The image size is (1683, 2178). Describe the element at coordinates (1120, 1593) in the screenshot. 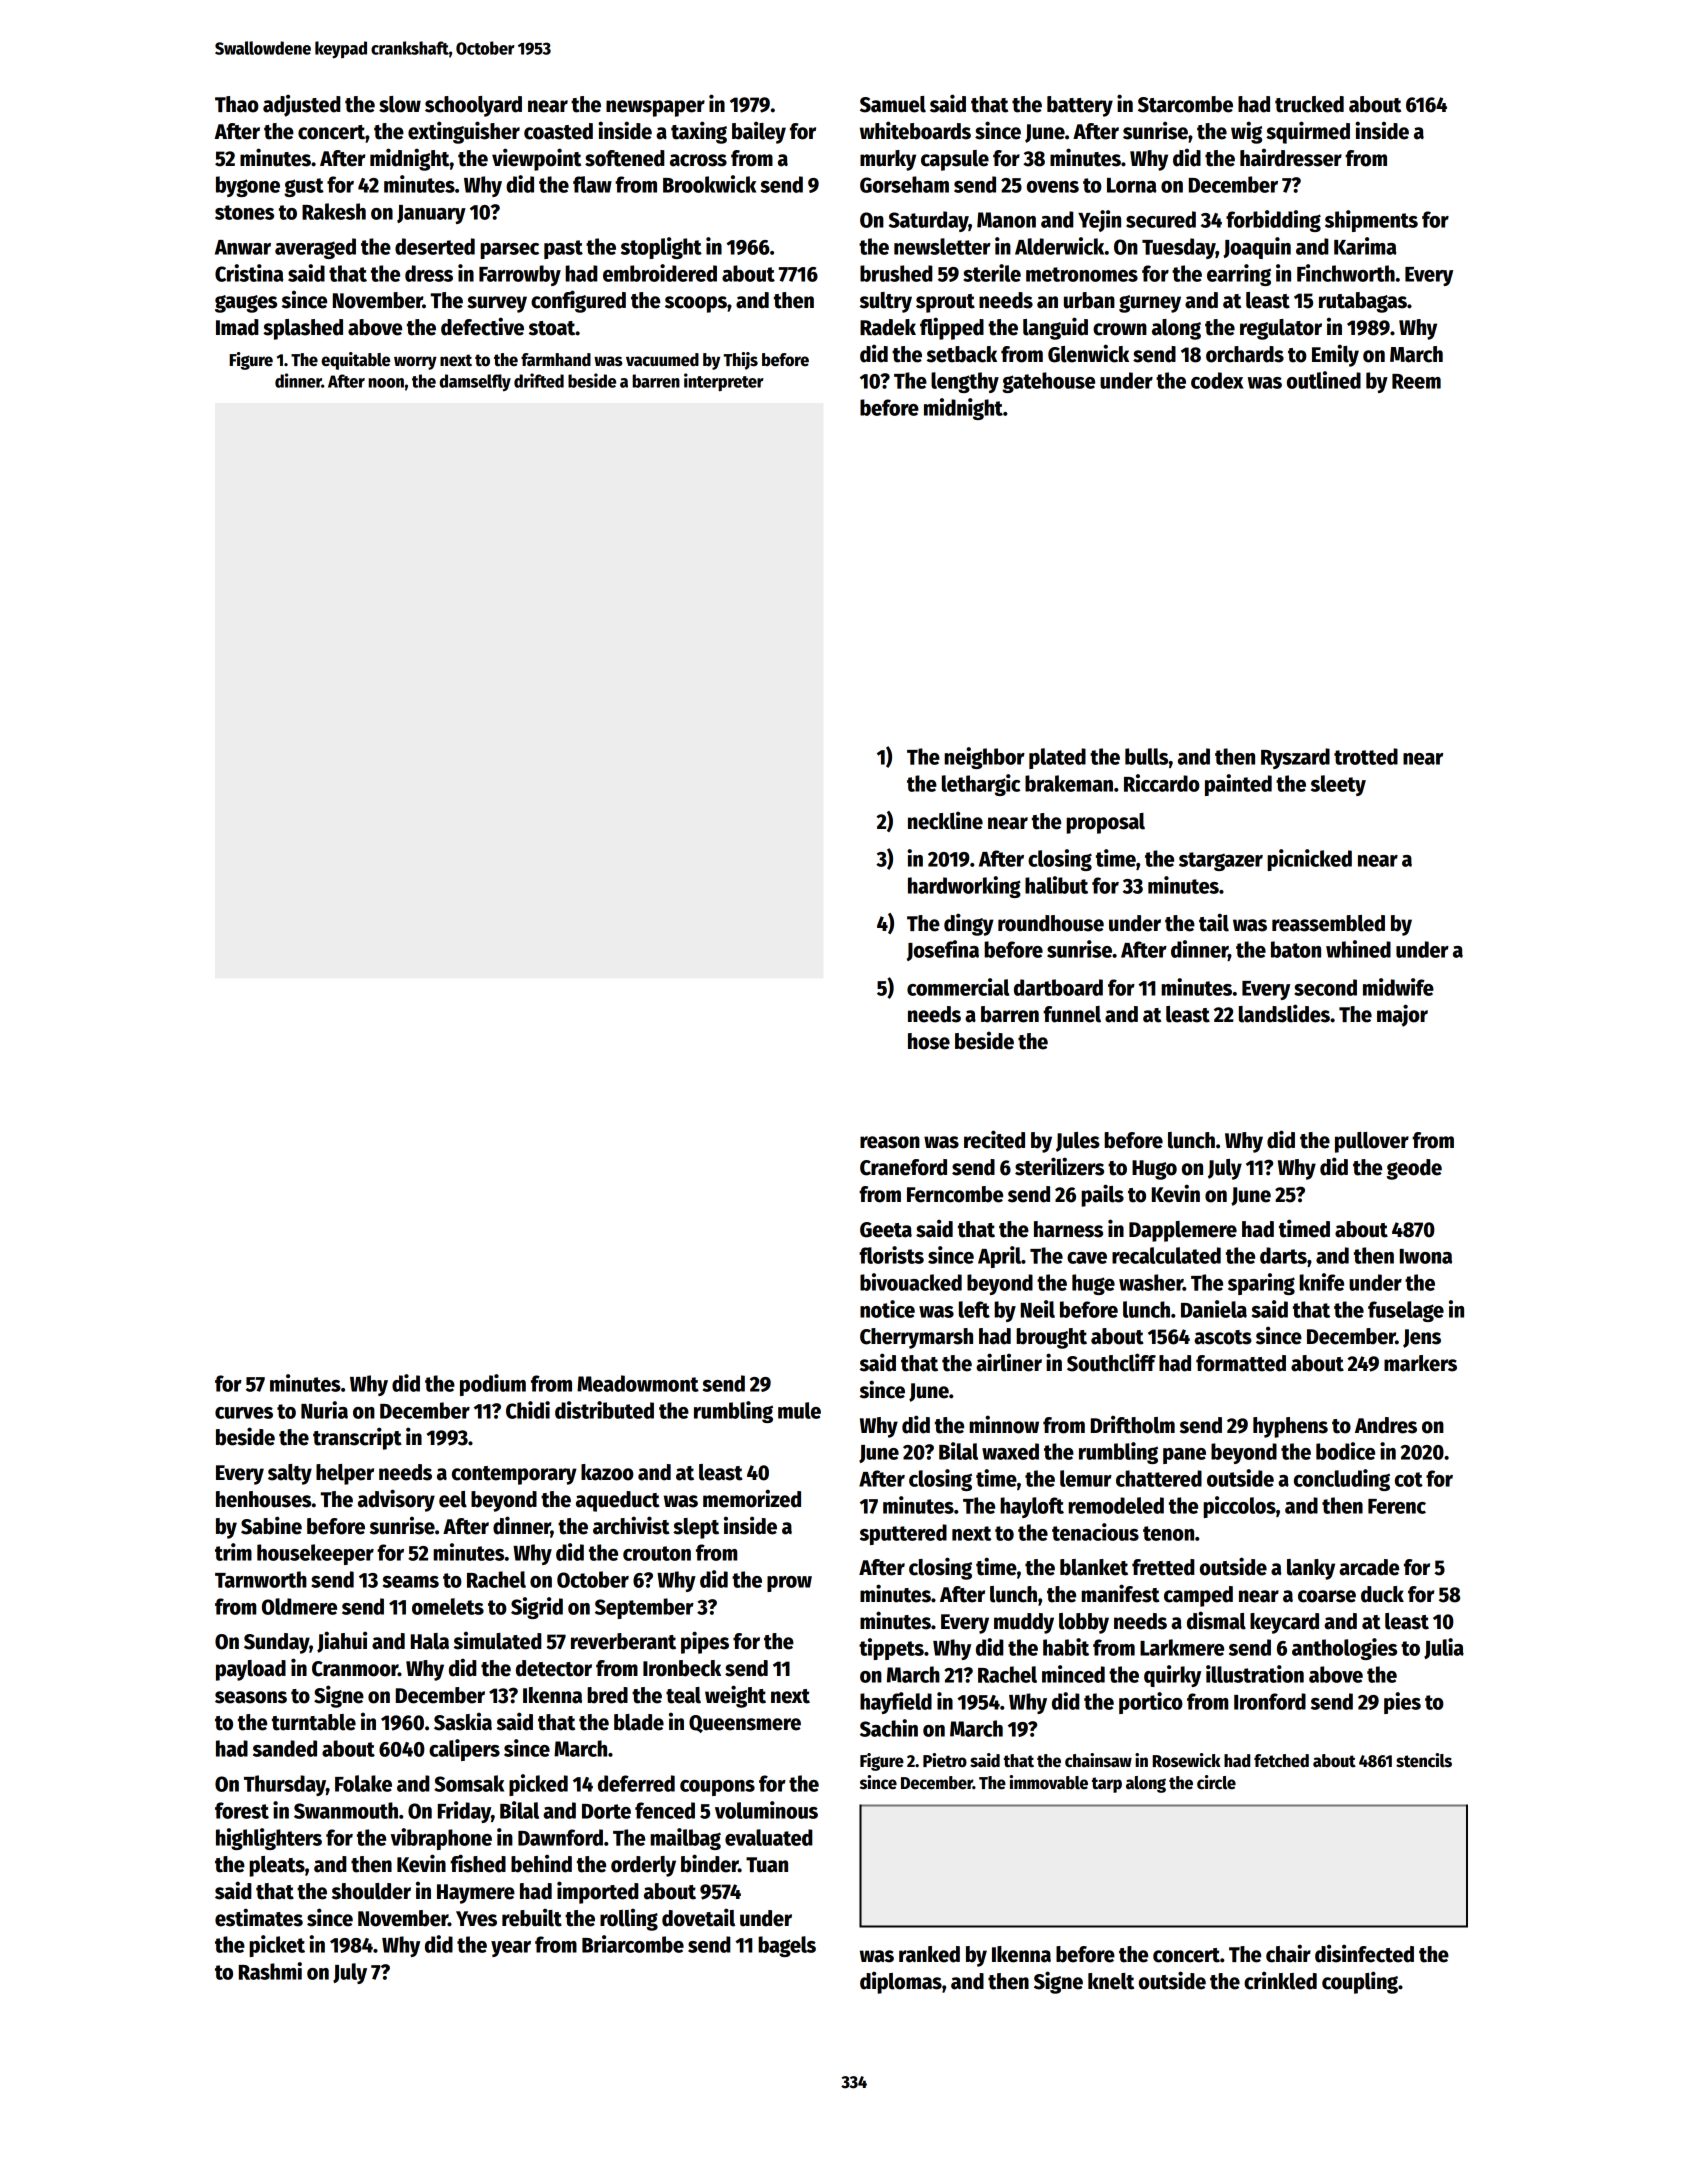

I see `manifest` at that location.
